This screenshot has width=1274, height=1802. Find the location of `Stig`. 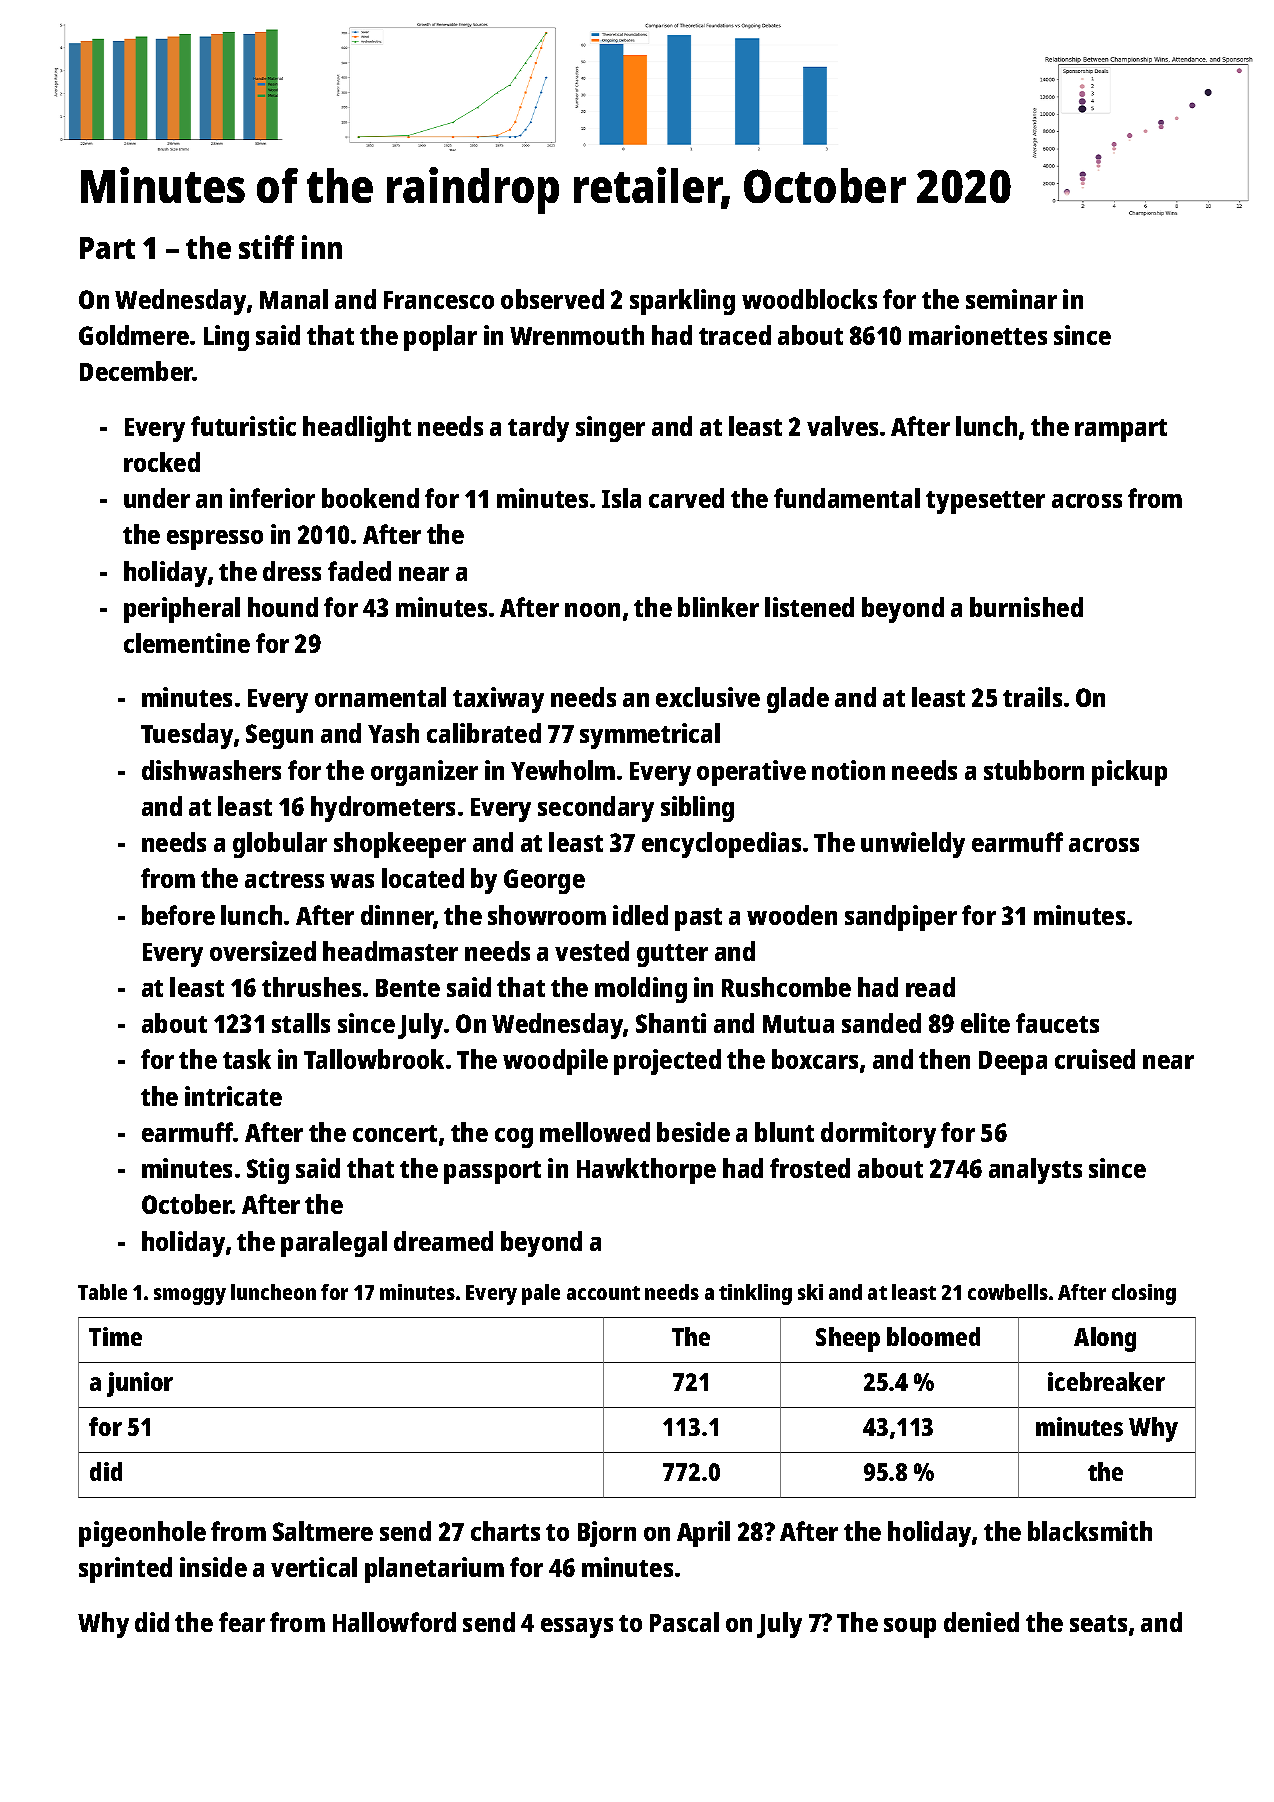

Stig is located at coordinates (268, 1171).
